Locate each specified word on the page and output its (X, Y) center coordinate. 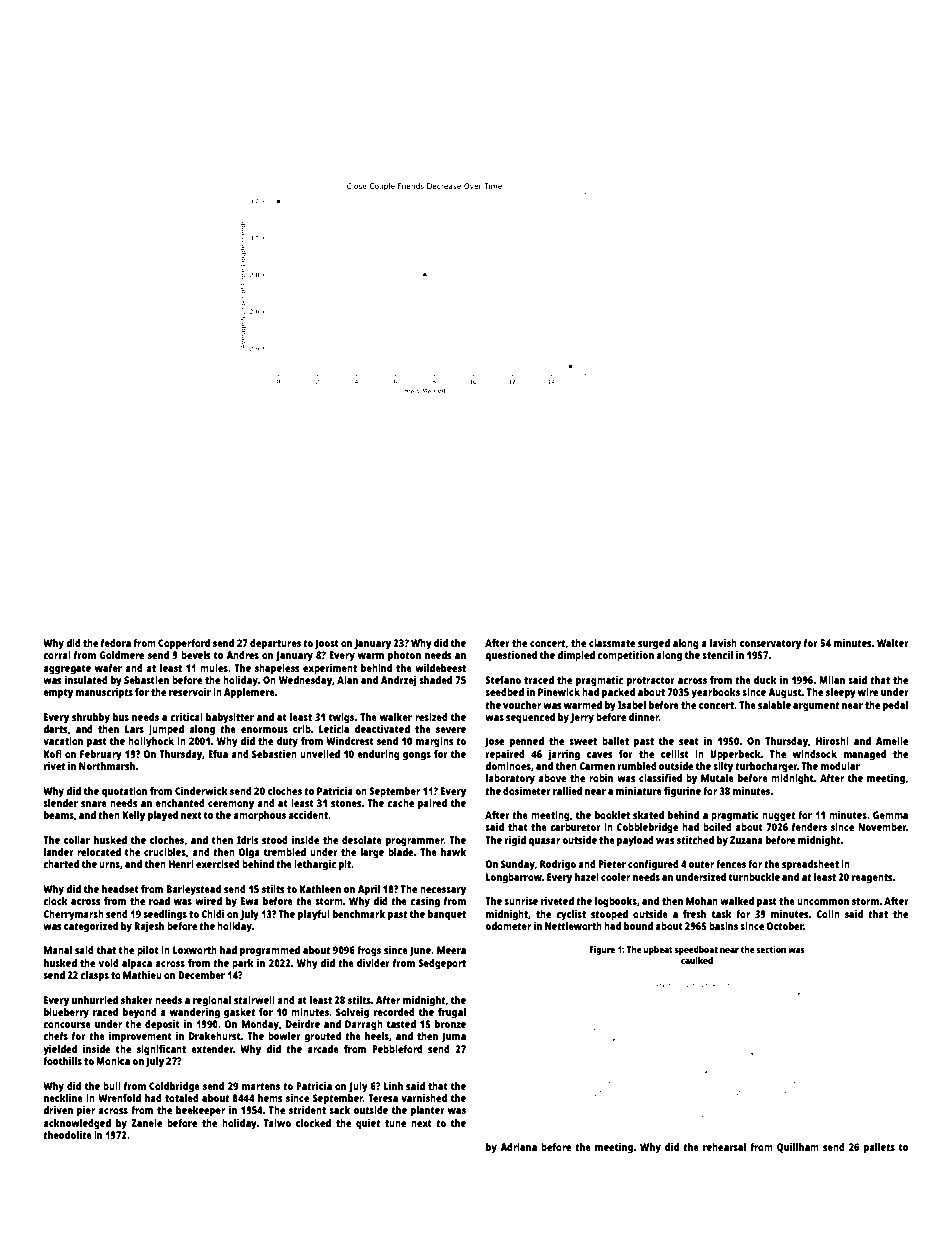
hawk (453, 852)
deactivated (382, 729)
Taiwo (277, 1123)
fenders (809, 827)
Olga (249, 853)
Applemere (249, 693)
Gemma (890, 815)
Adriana (518, 1147)
